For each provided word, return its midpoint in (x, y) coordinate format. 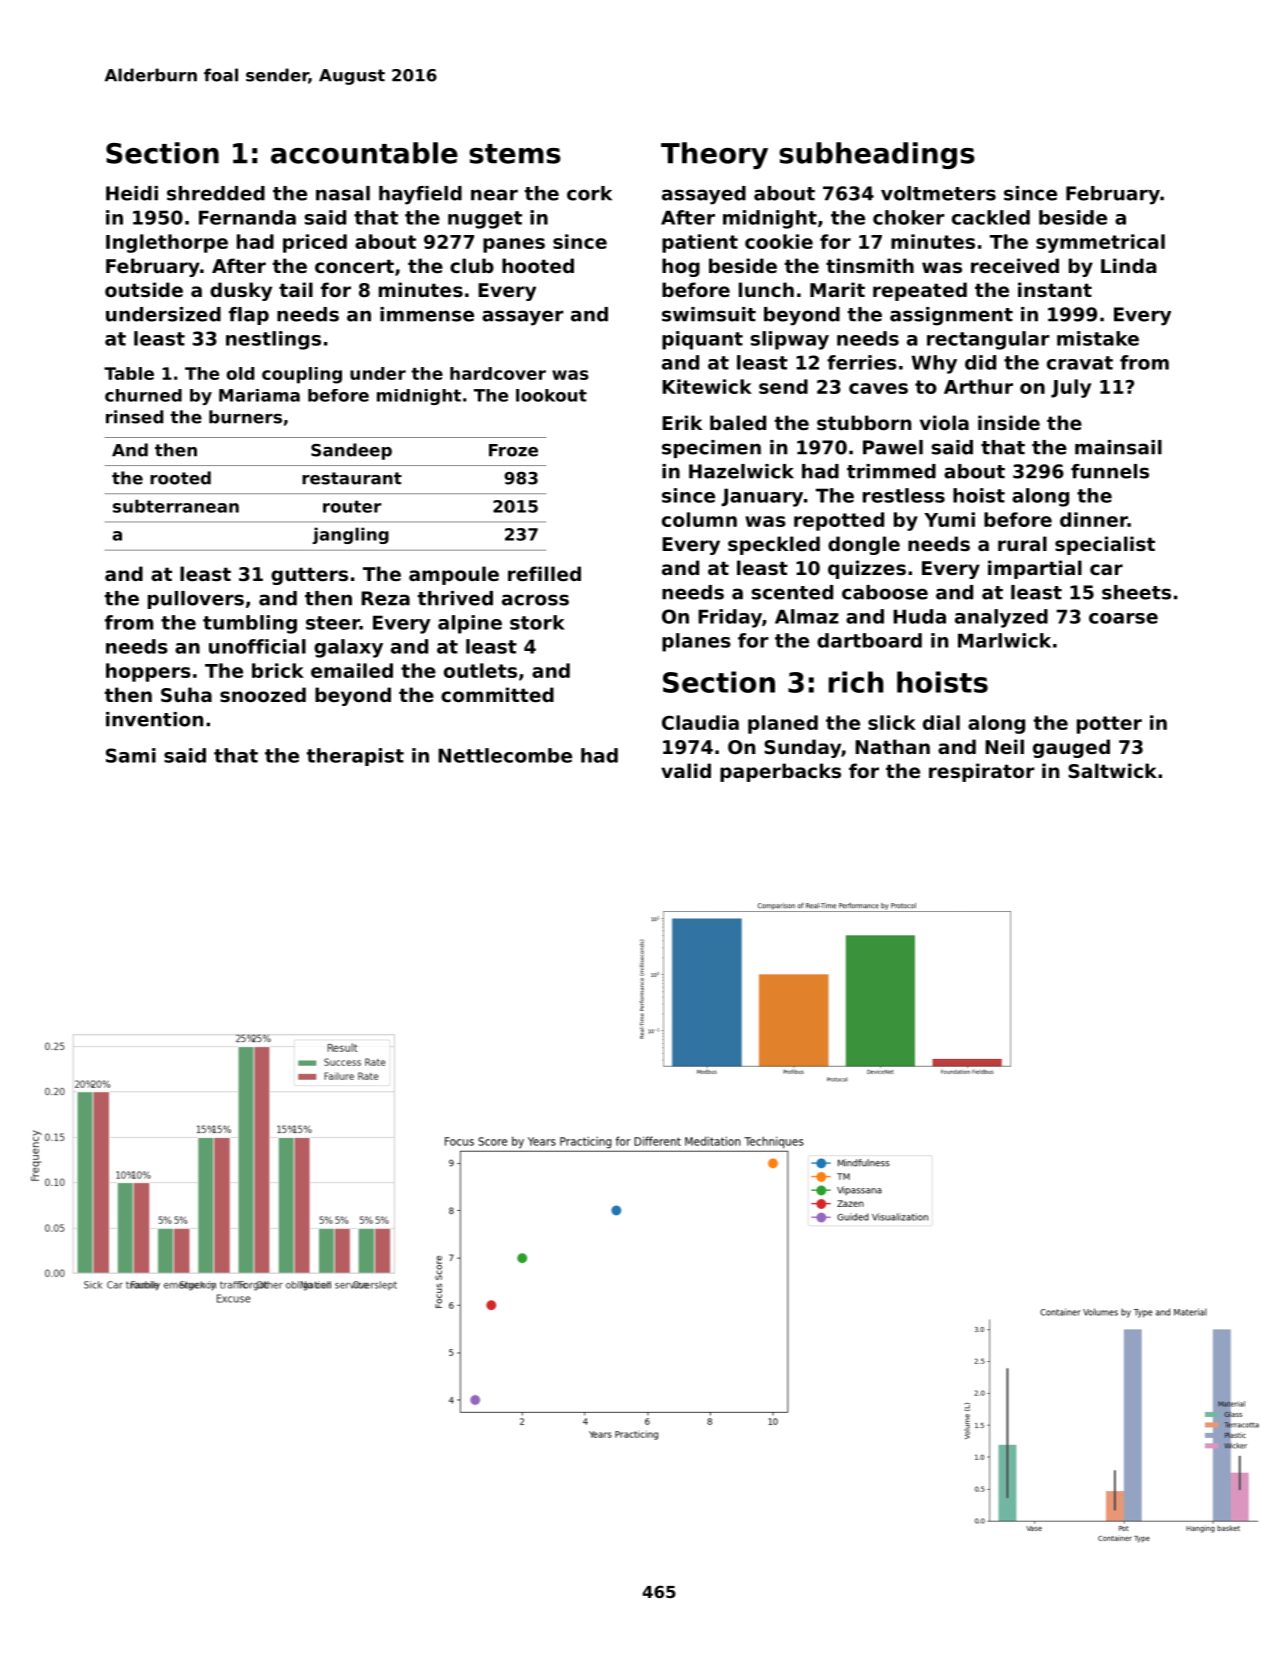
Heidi (132, 193)
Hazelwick (741, 471)
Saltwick (1112, 770)
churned (143, 395)
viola (944, 422)
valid (686, 770)
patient (700, 243)
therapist (355, 757)
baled (738, 422)
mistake (1098, 338)
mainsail (1118, 447)
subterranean (176, 506)
